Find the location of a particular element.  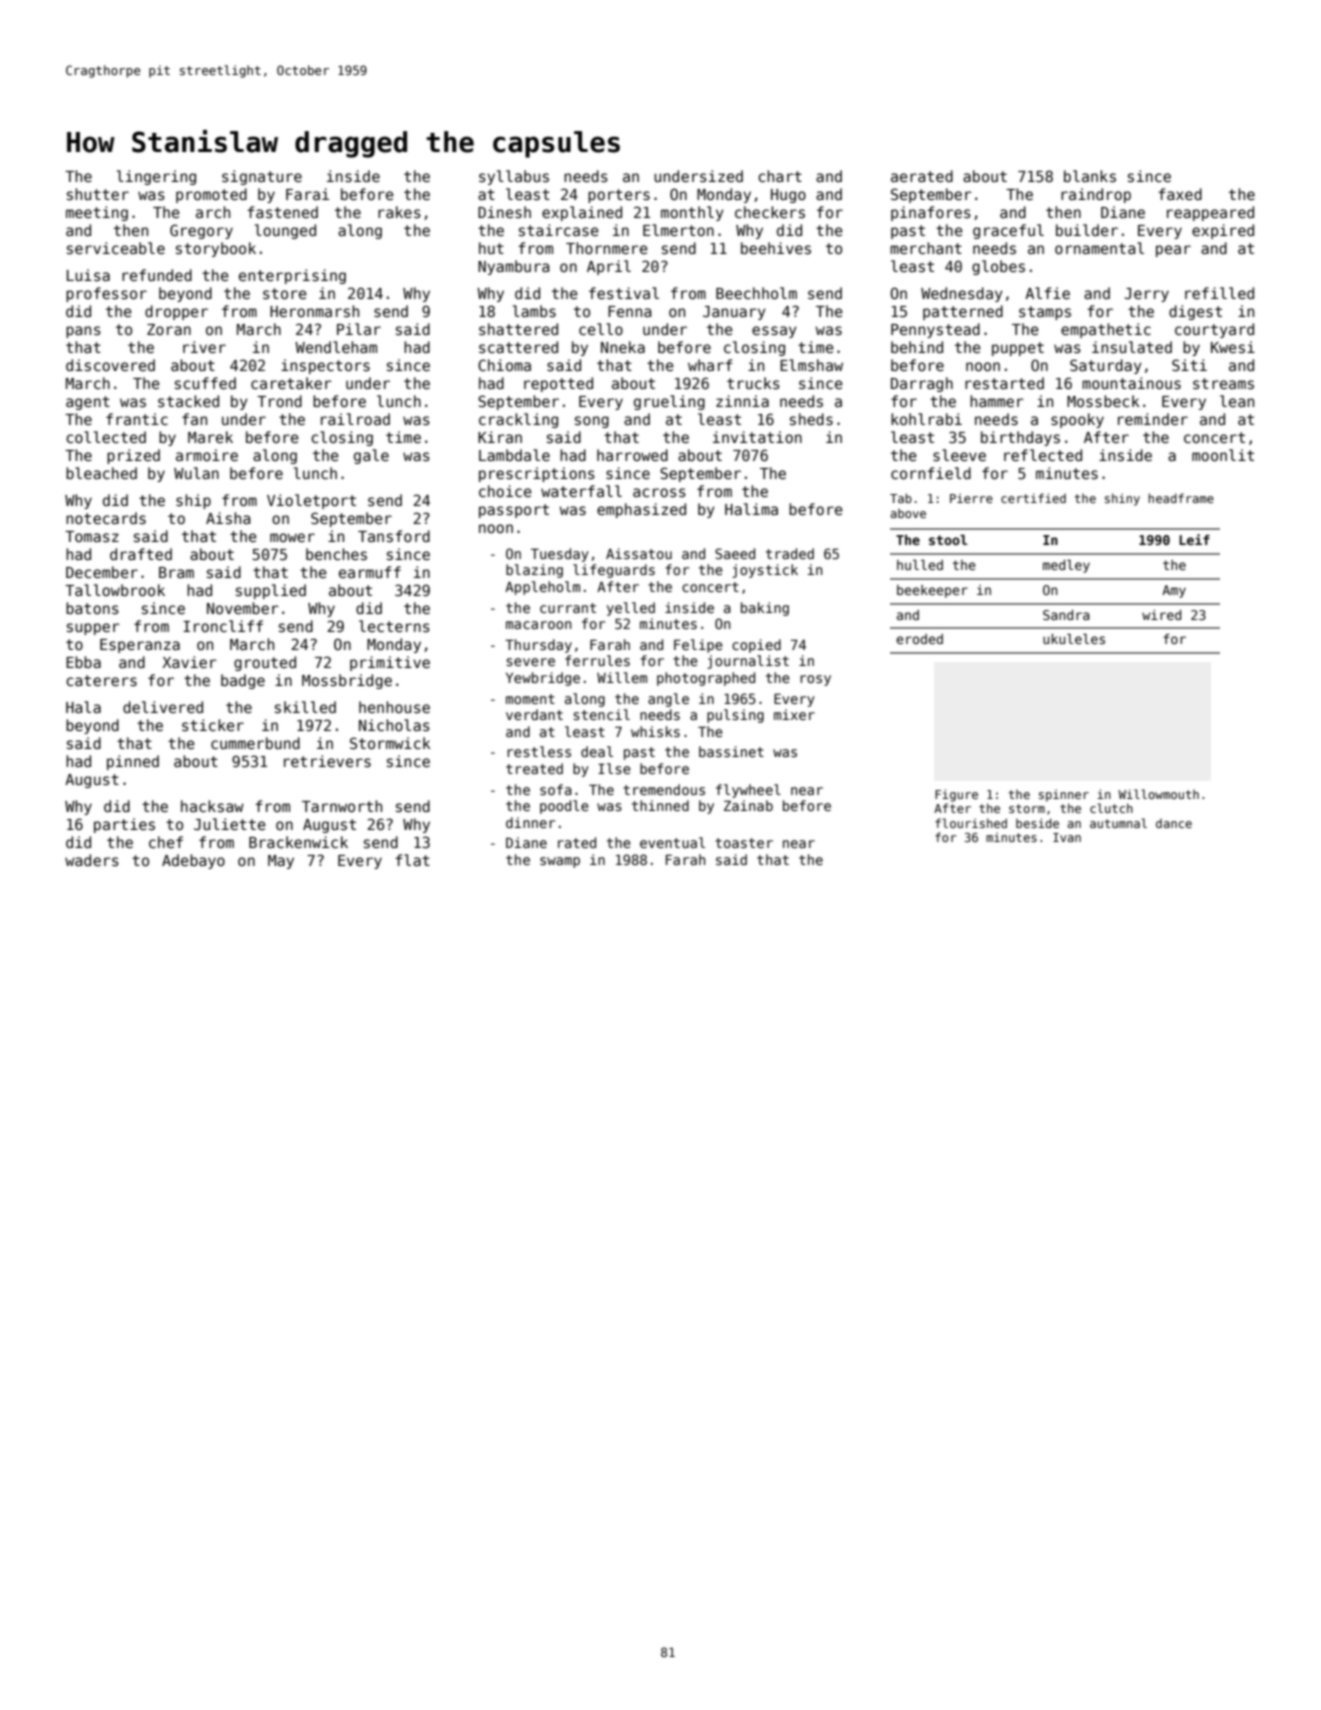

Tallowbrook is located at coordinates (115, 590).
